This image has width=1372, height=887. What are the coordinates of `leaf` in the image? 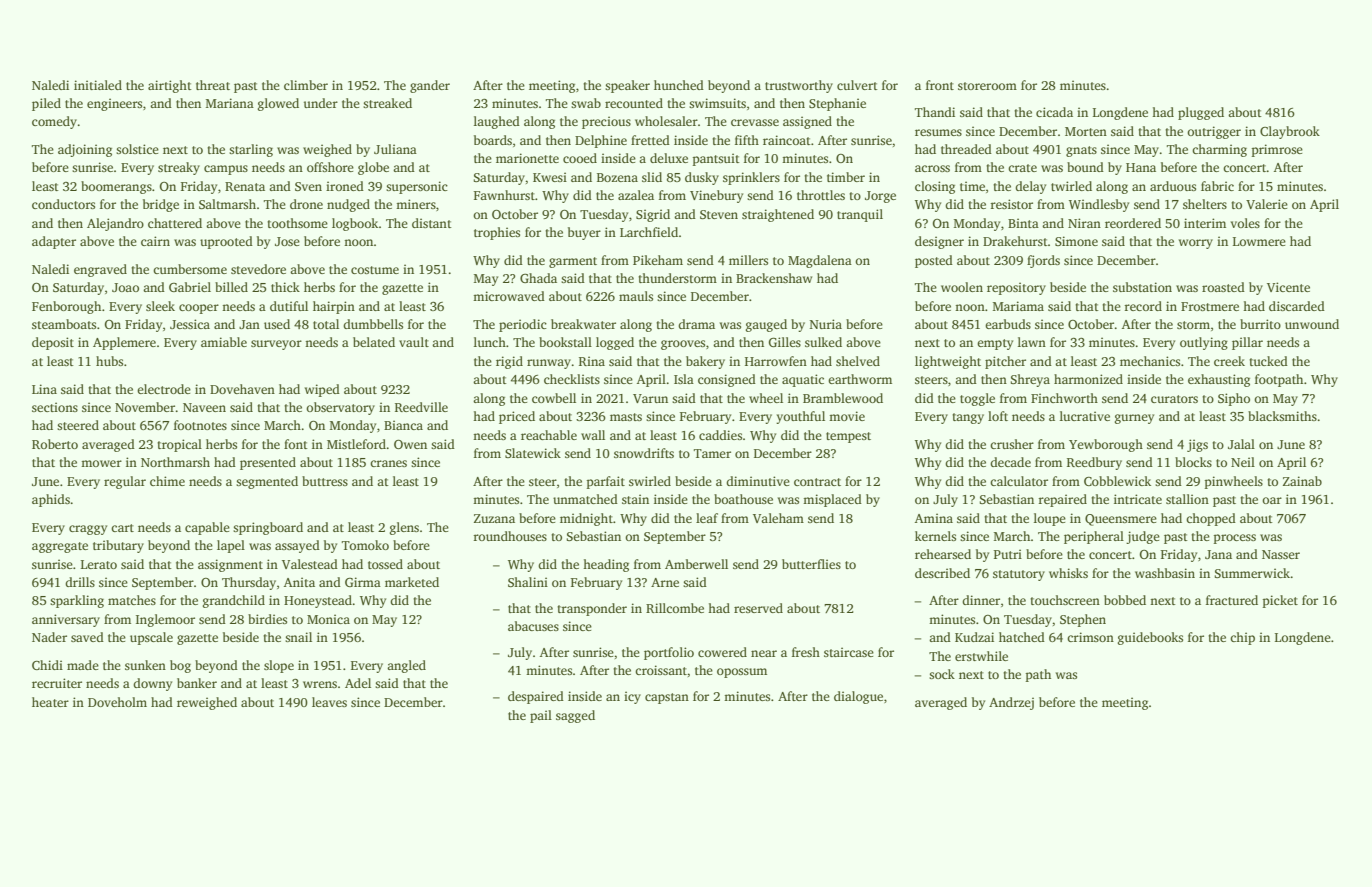 It's located at (707, 518).
